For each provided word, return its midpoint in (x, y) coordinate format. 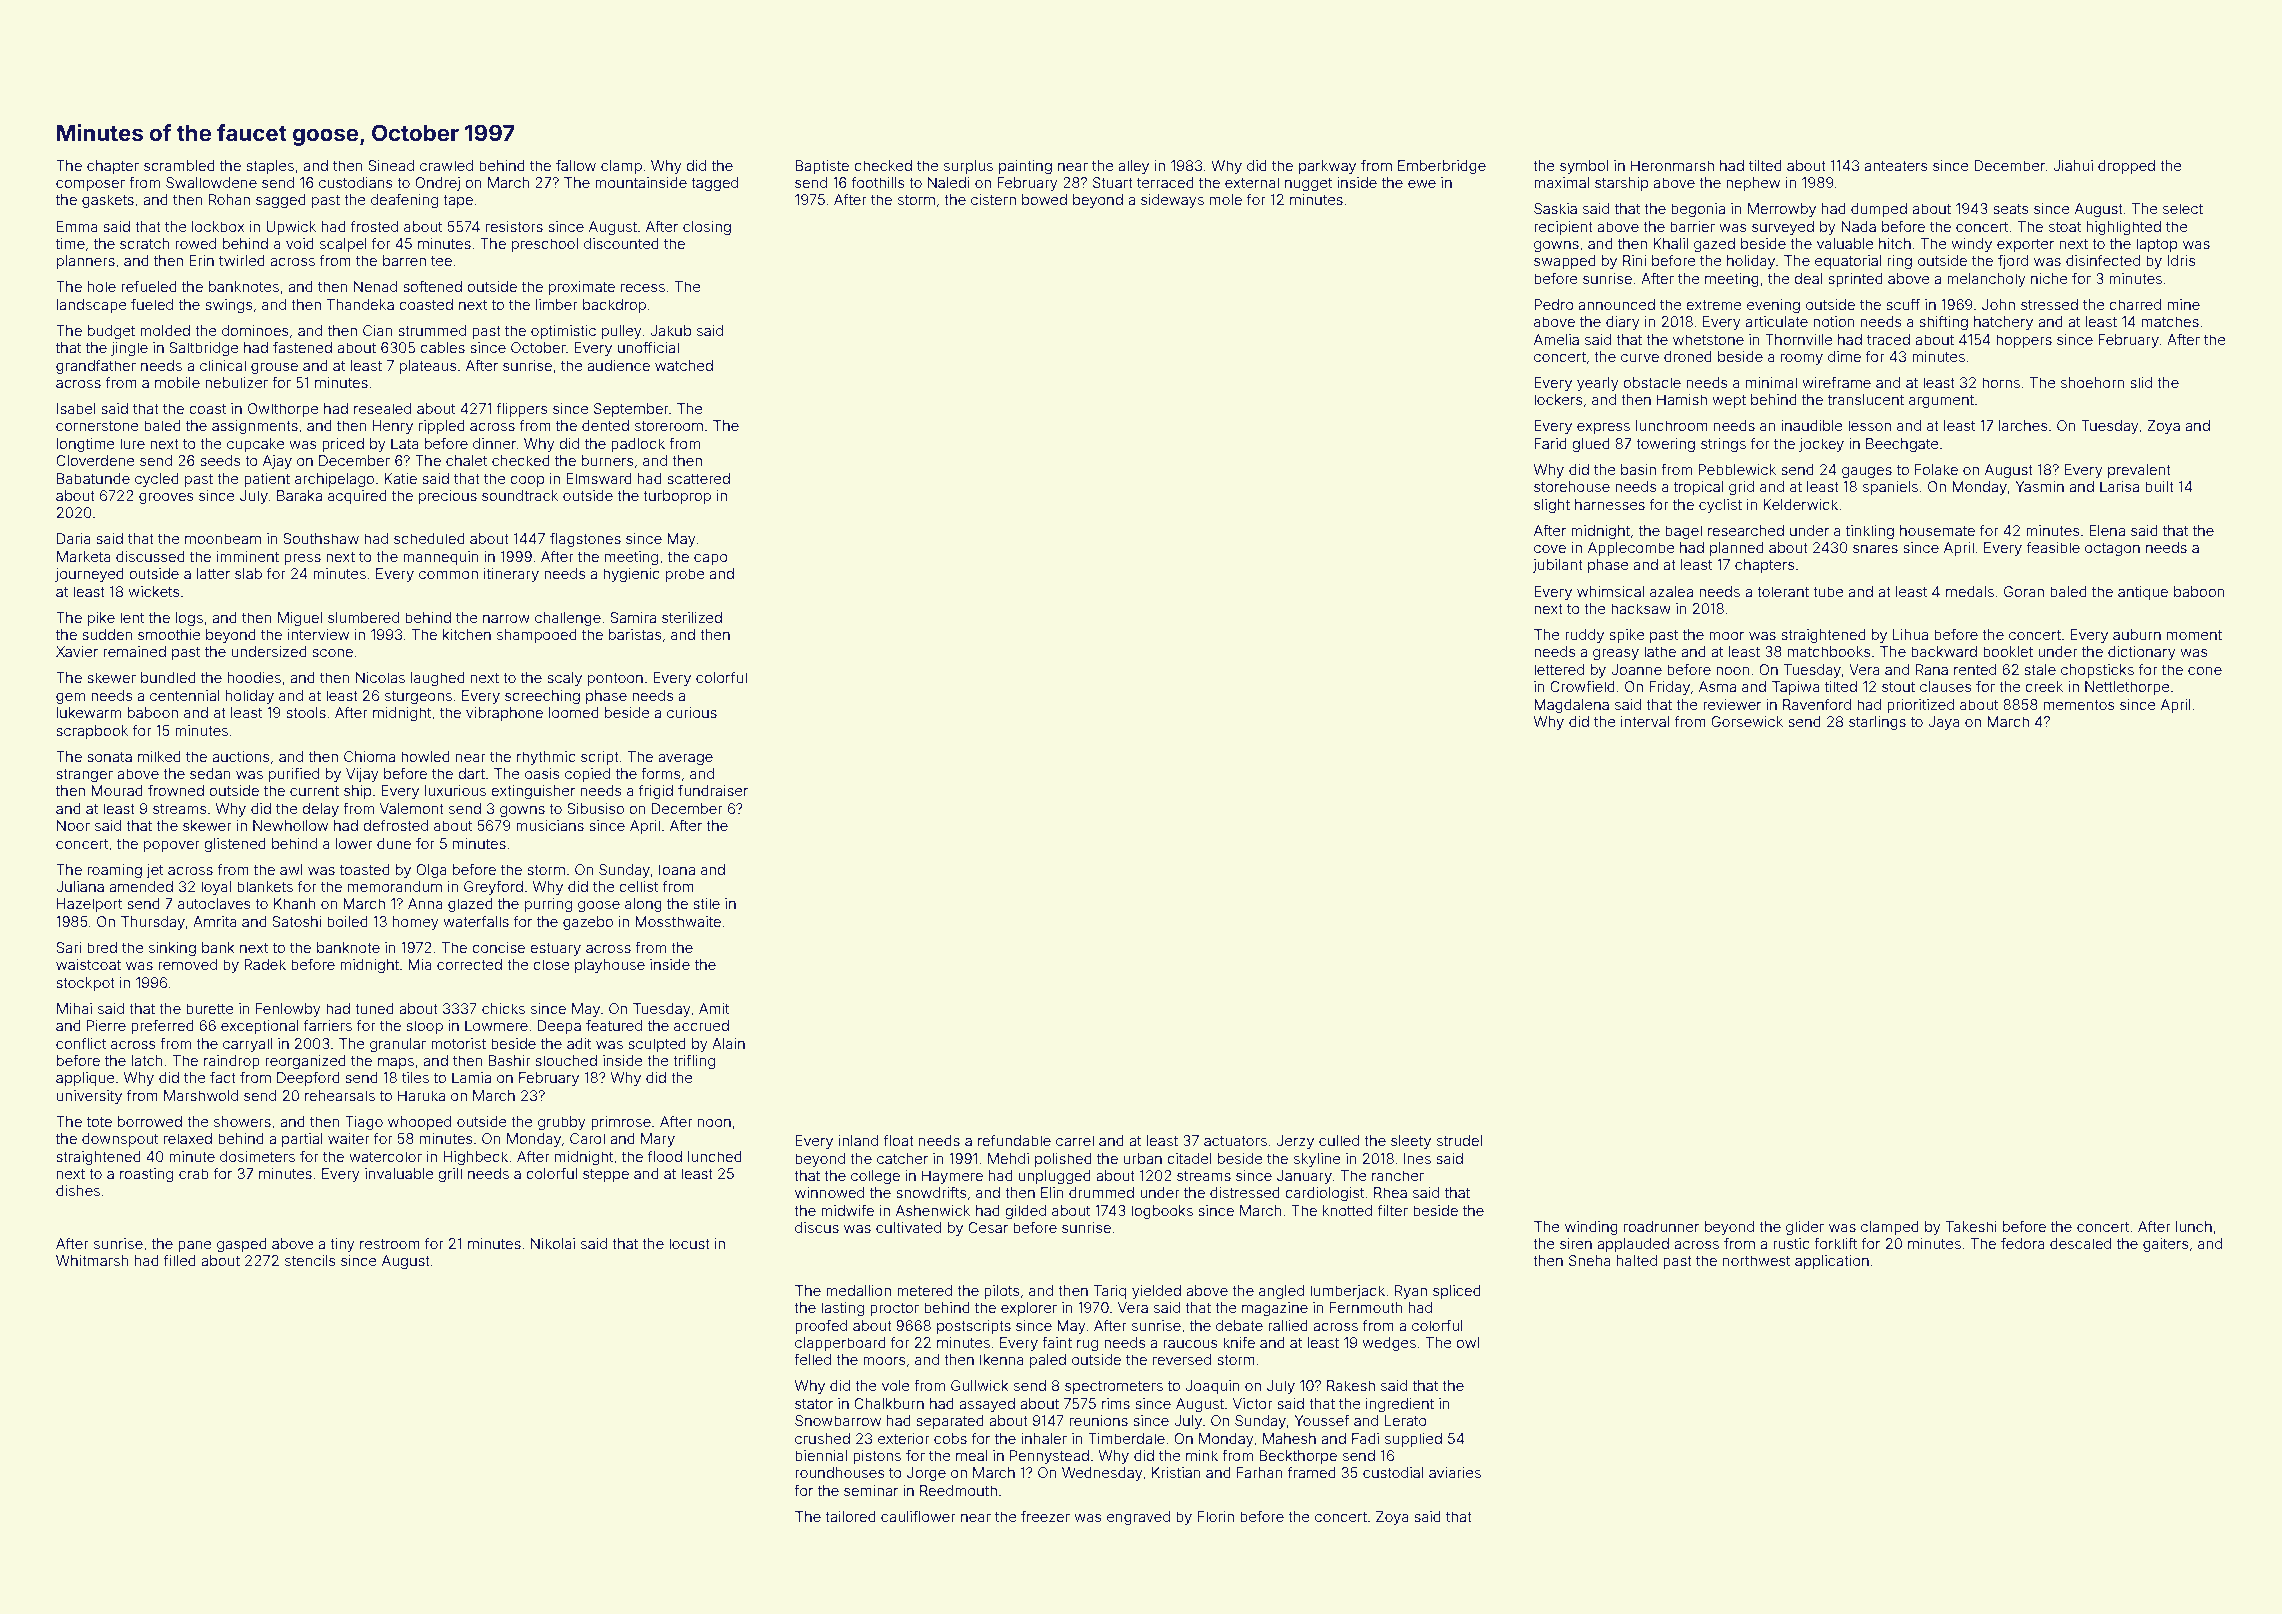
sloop (424, 1027)
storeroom (669, 426)
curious (692, 712)
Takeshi (1971, 1226)
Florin (1216, 1516)
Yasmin (2039, 486)
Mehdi (1008, 1158)
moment (2194, 635)
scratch (145, 243)
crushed (822, 1438)
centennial (185, 695)
